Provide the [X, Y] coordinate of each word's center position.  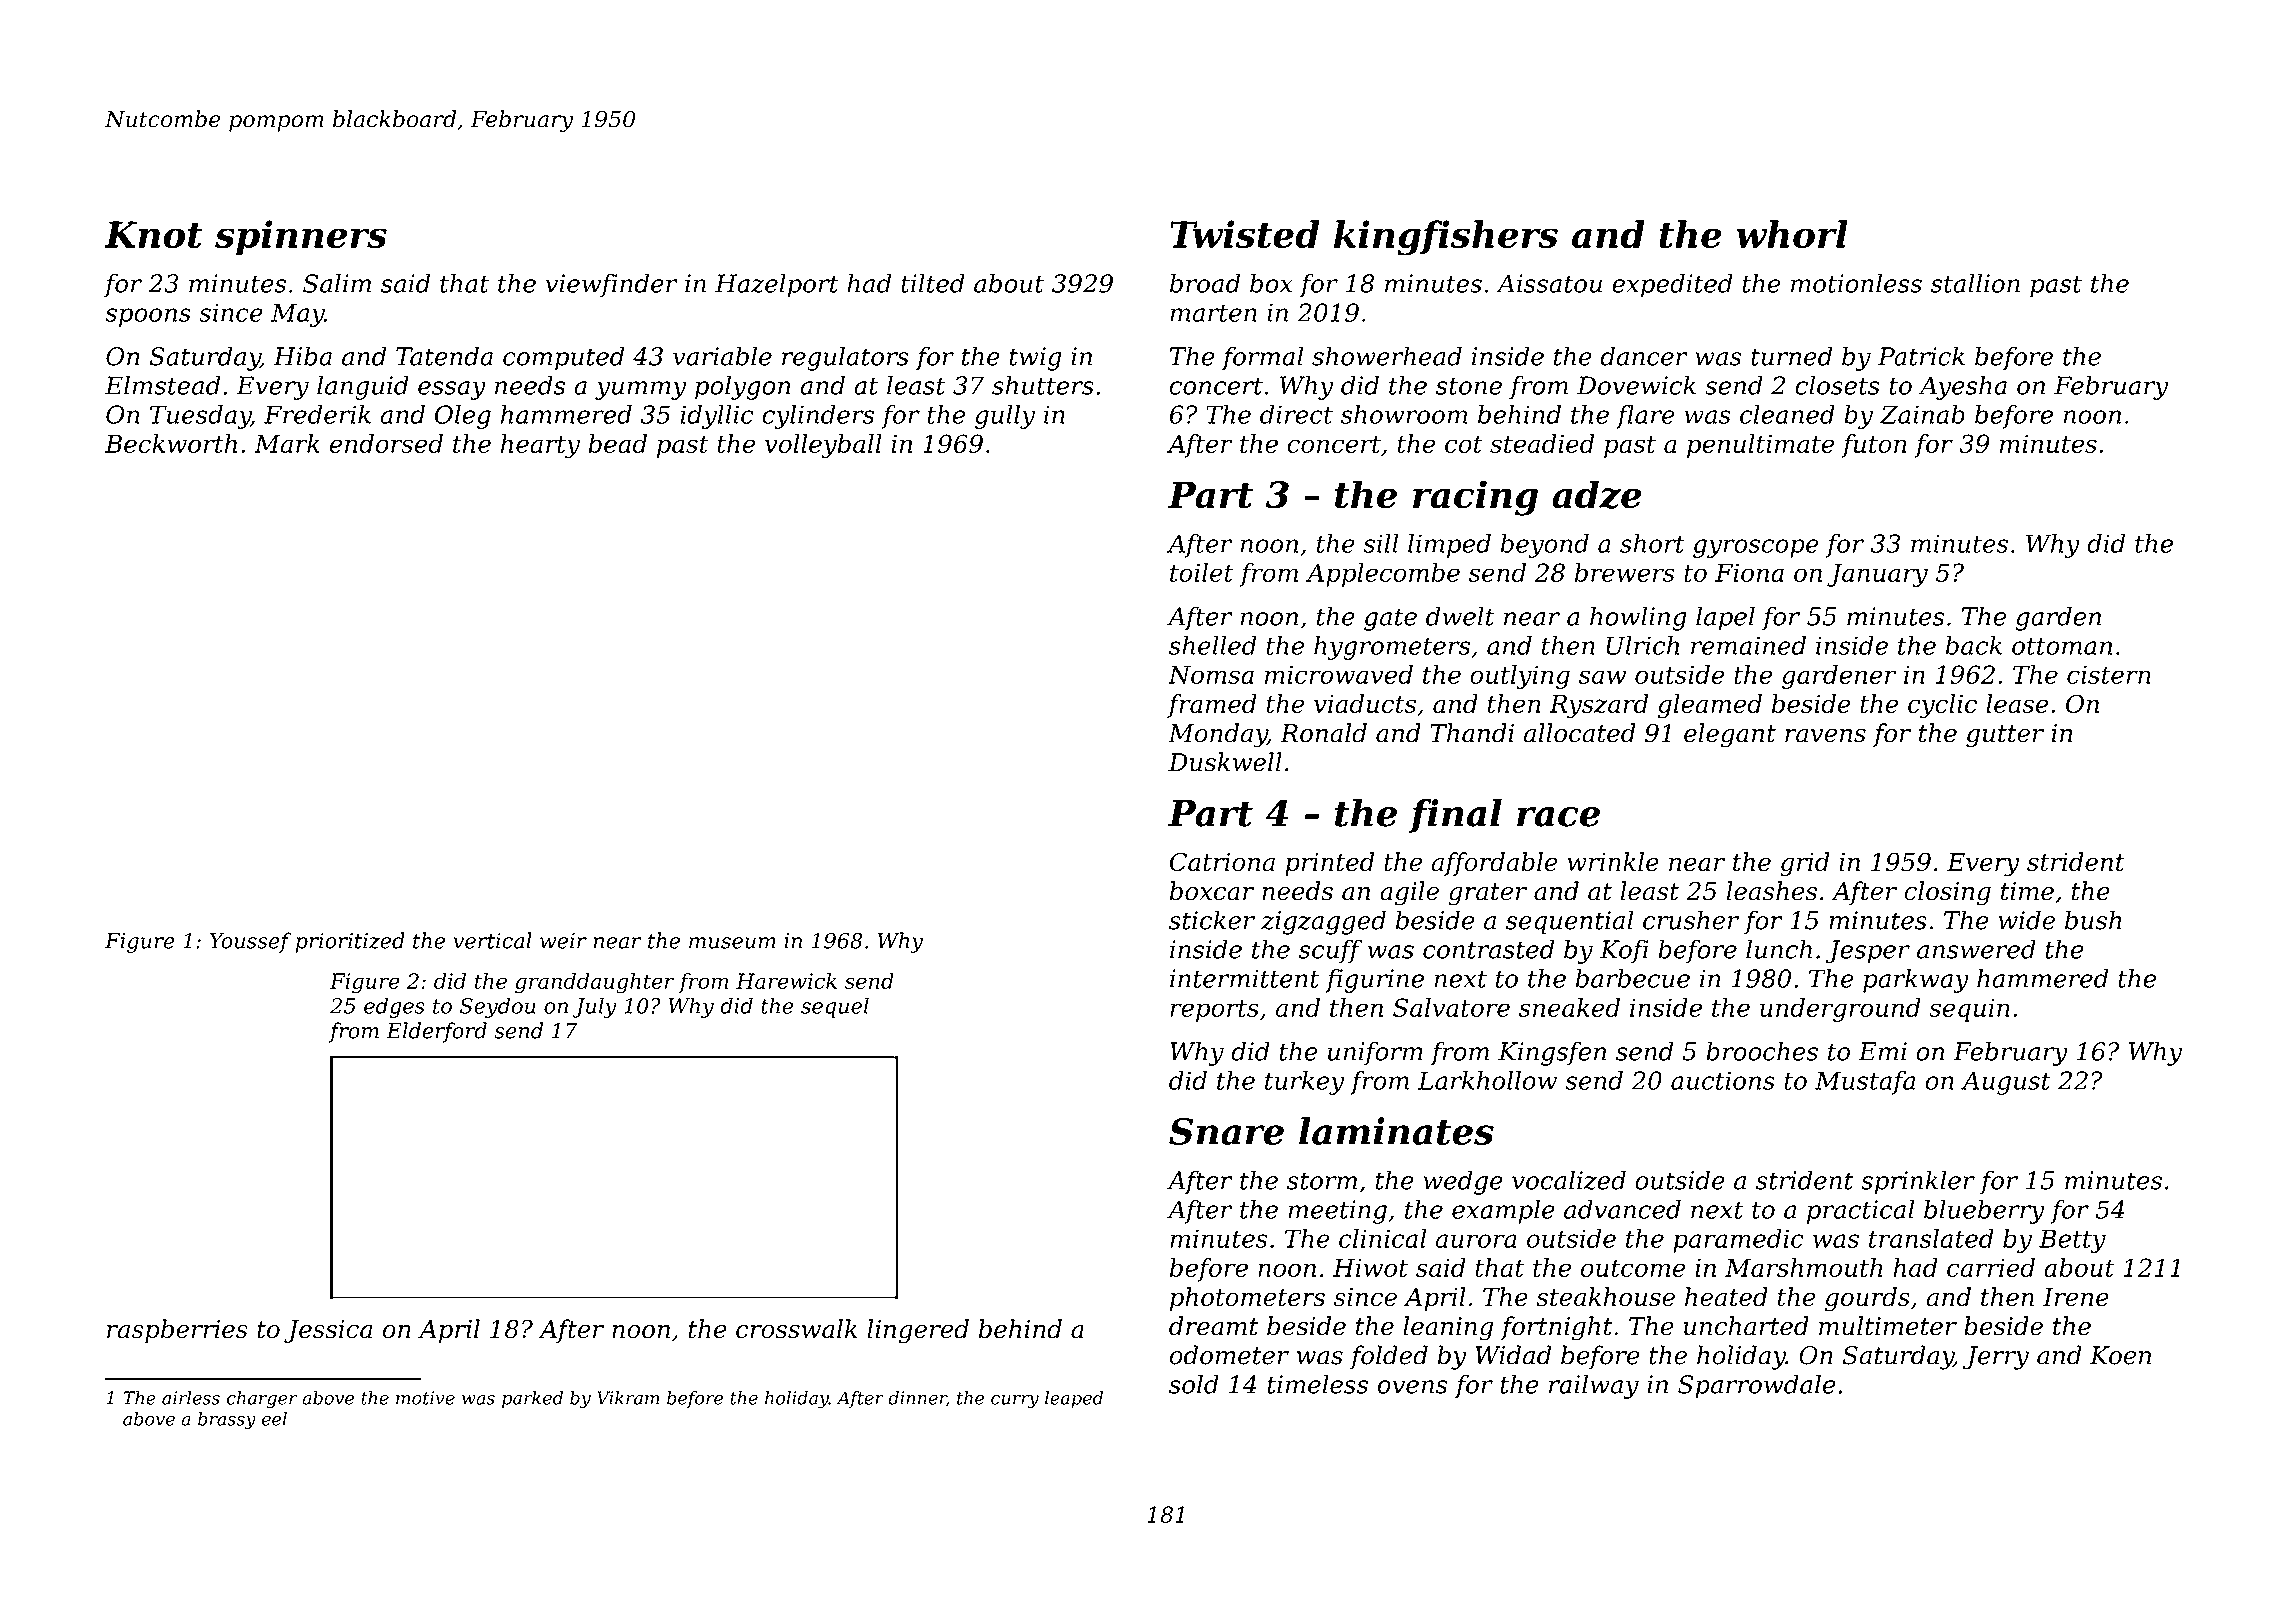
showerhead [1387, 356]
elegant [1730, 735]
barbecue [1633, 978]
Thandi [1472, 733]
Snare [1226, 1131]
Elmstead [163, 385]
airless [191, 1398]
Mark [287, 443]
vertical [492, 940]
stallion [1975, 283]
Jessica [328, 1331]
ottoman [2062, 646]
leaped [1074, 1399]
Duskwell [1225, 762]
